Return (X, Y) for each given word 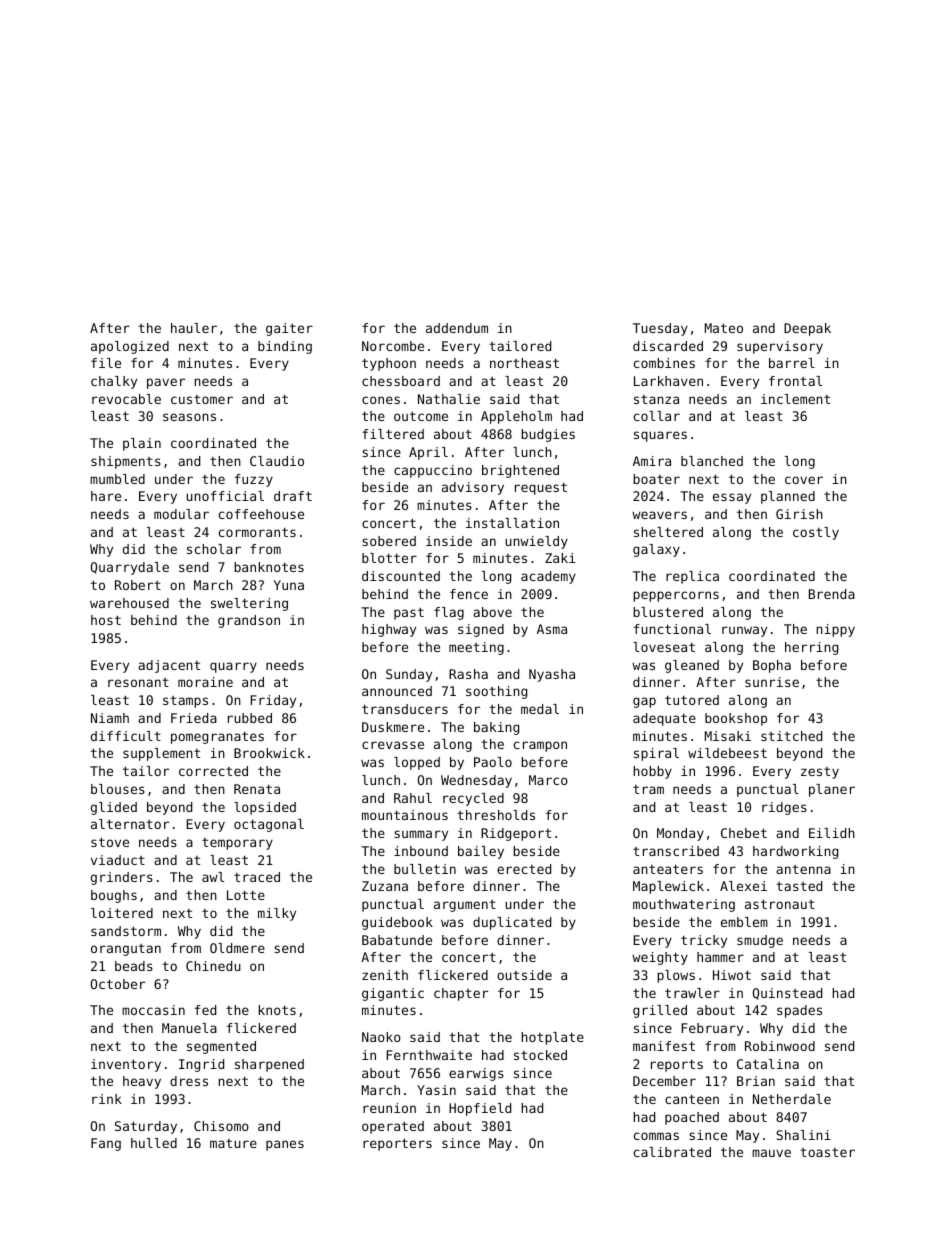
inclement (795, 399)
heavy (142, 1082)
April (428, 453)
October (118, 984)
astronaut (780, 904)
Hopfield (480, 1109)
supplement (161, 754)
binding (285, 347)
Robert (138, 585)
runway (744, 631)
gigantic (393, 994)
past (409, 613)
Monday (680, 834)
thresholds (496, 815)
